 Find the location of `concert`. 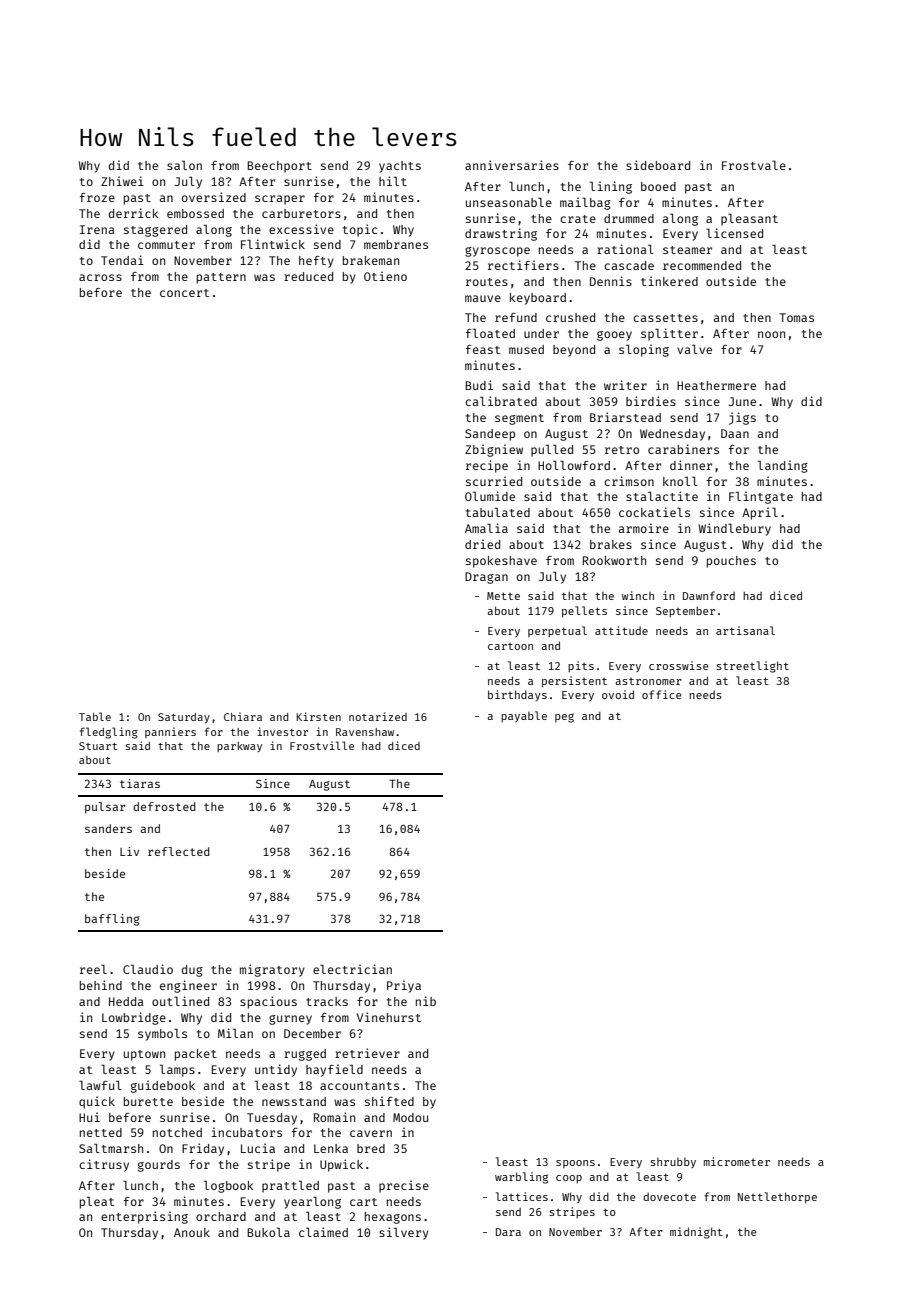

concert is located at coordinates (184, 293).
